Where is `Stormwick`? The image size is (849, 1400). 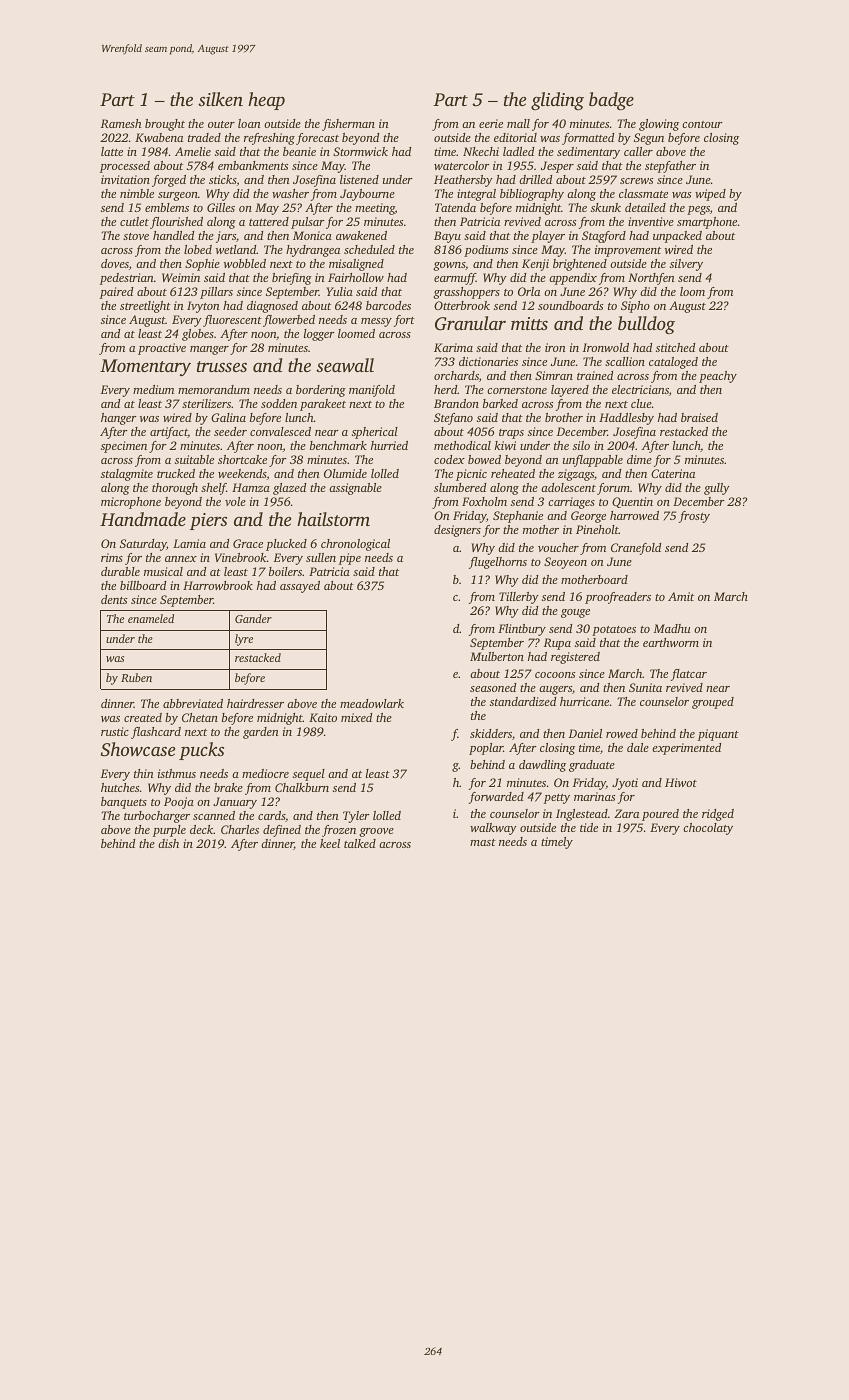
Stormwick is located at coordinates (360, 151).
